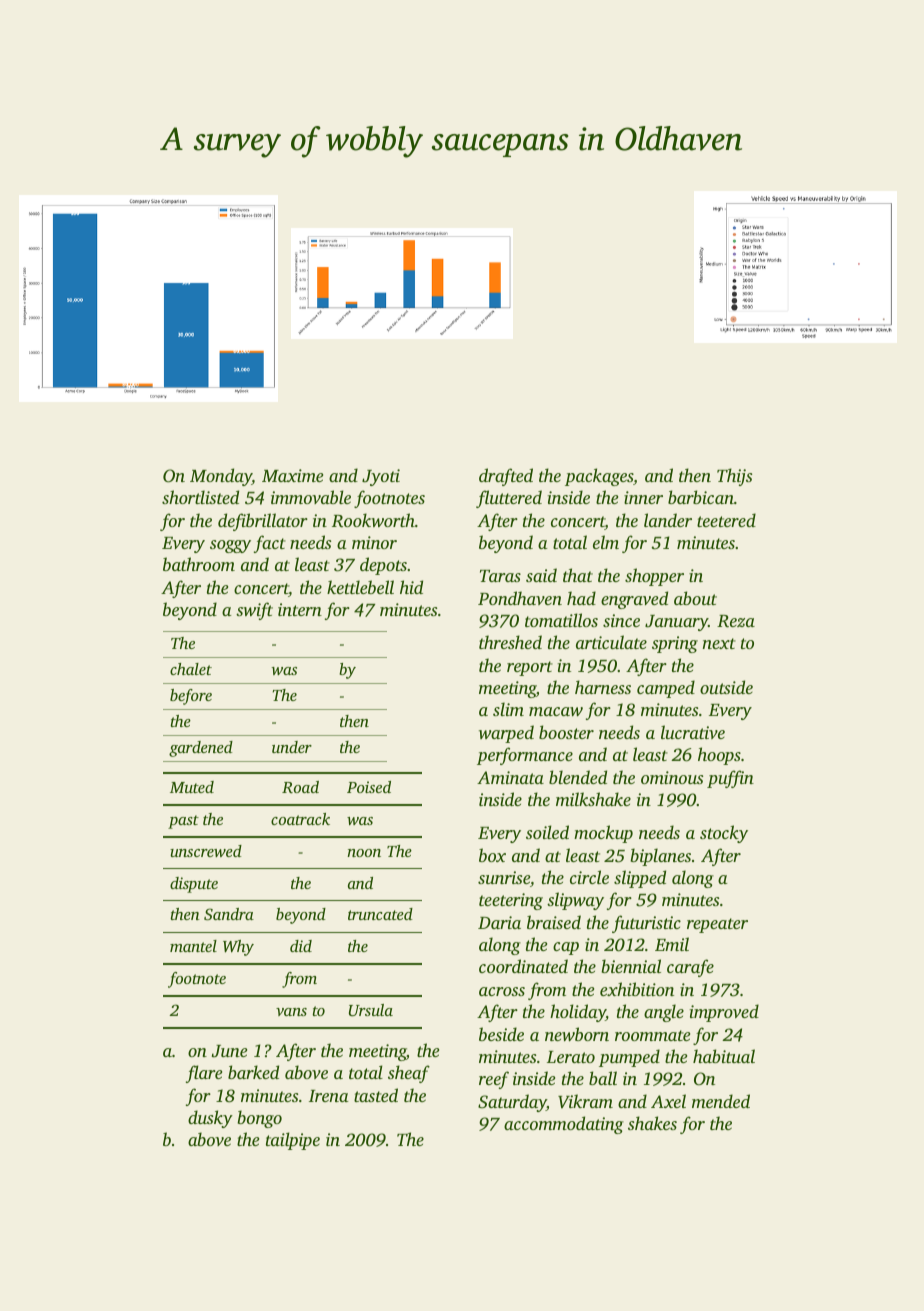 This document has width=924, height=1311. I want to click on Reza, so click(736, 621).
